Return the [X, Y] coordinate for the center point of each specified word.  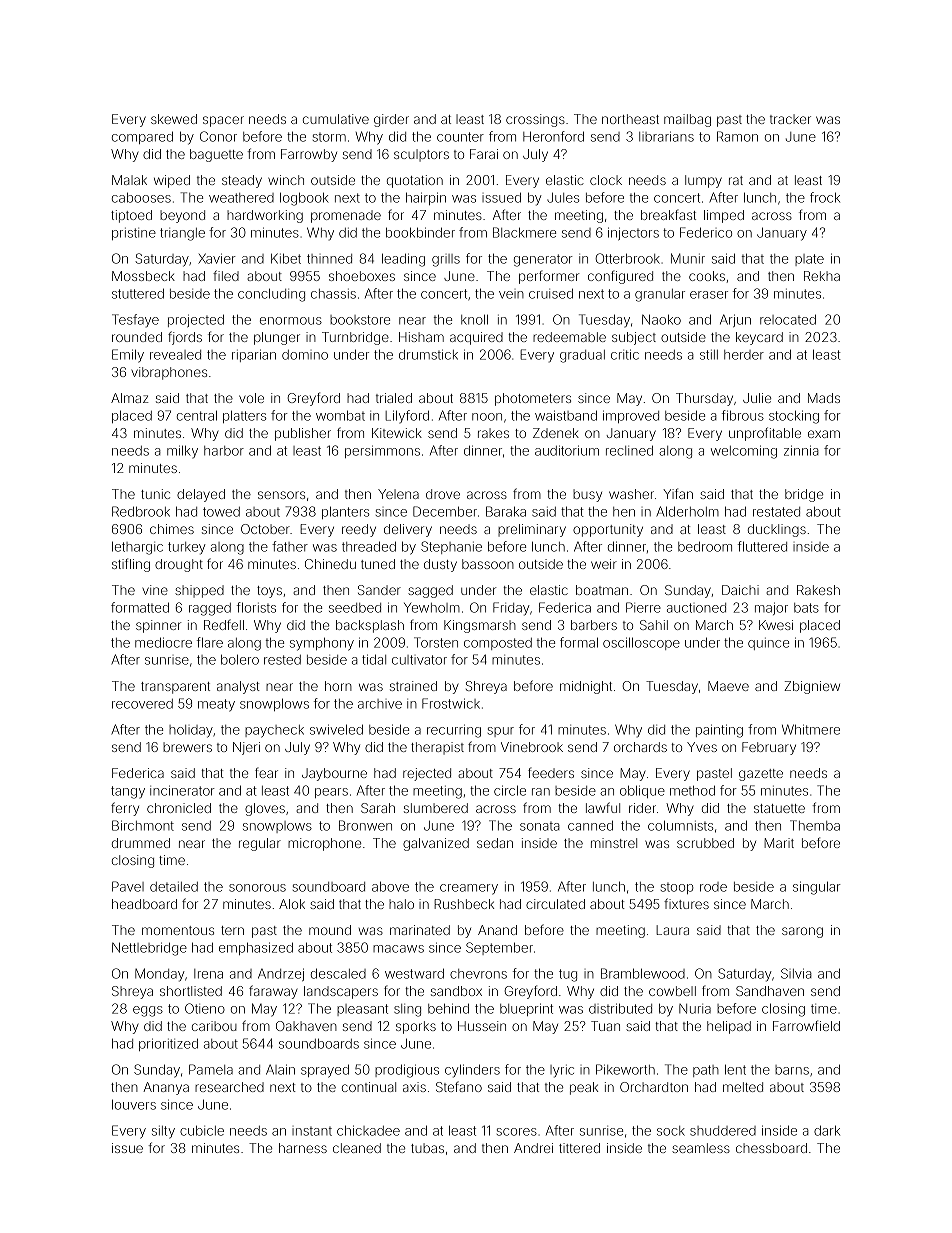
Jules [563, 198]
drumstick [428, 354]
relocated [788, 320]
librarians [666, 136]
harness [303, 1148]
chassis [333, 294]
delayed [201, 495]
